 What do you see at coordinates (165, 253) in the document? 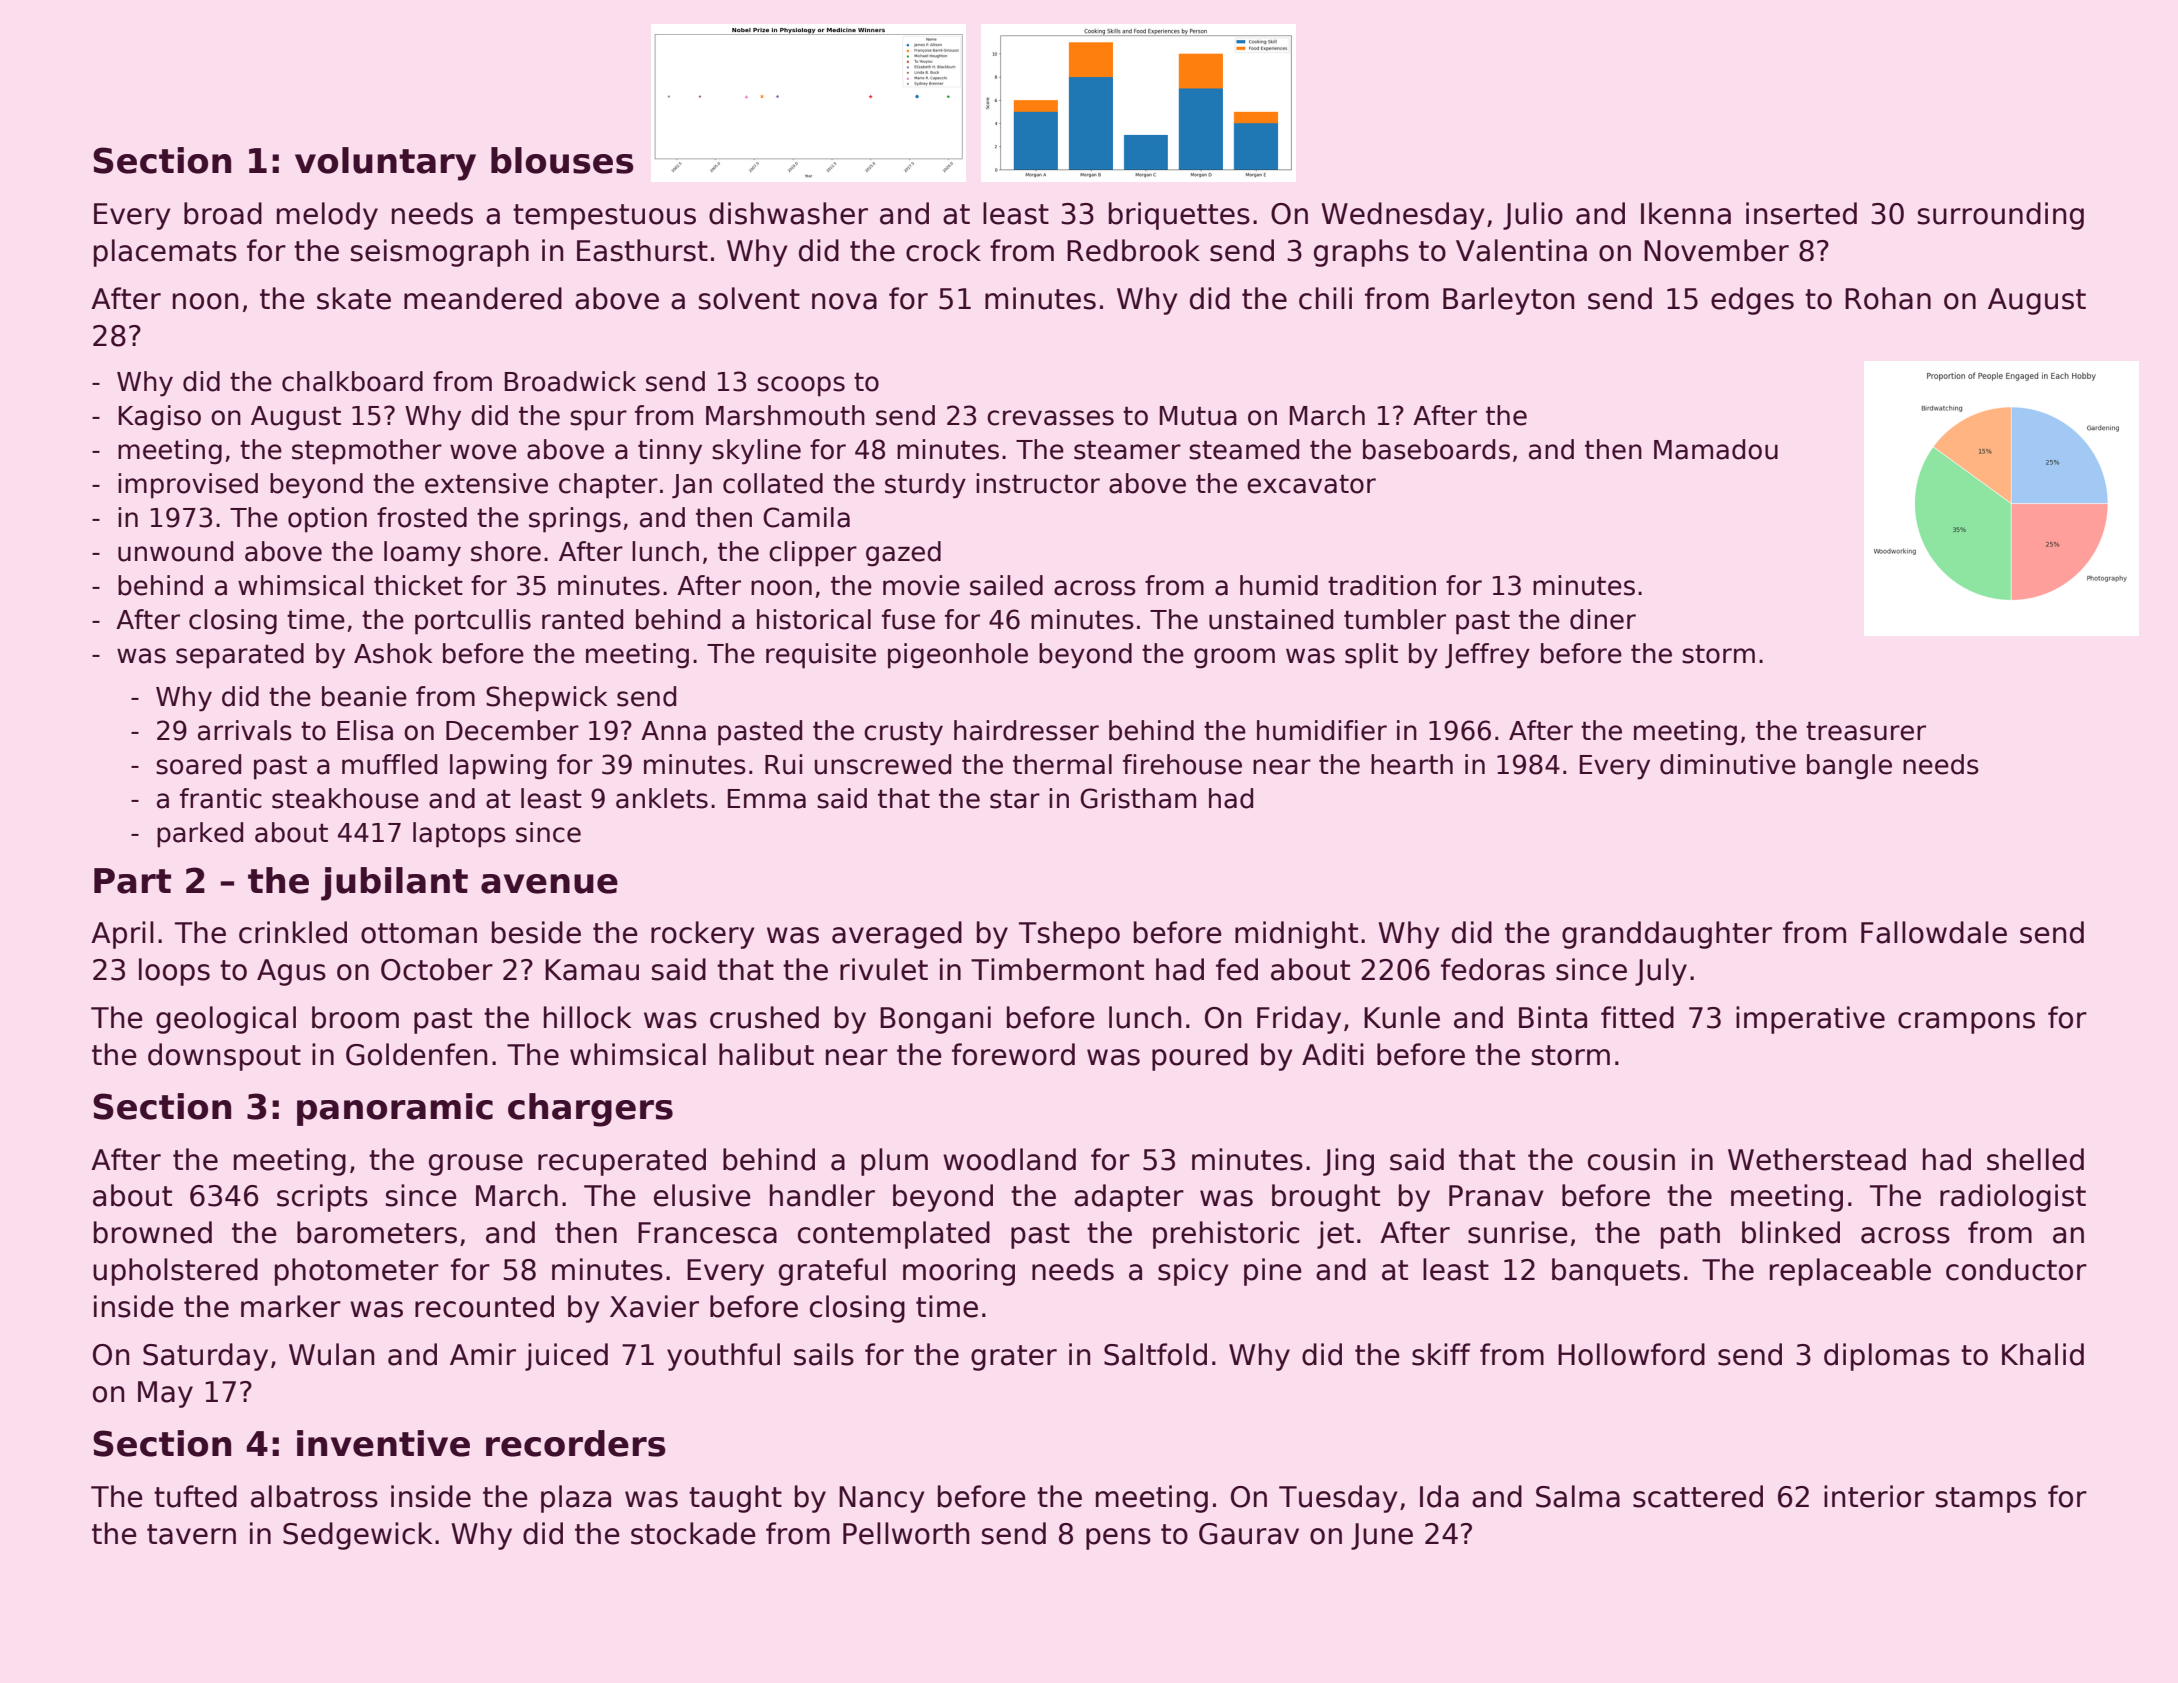
I see `placemats` at bounding box center [165, 253].
